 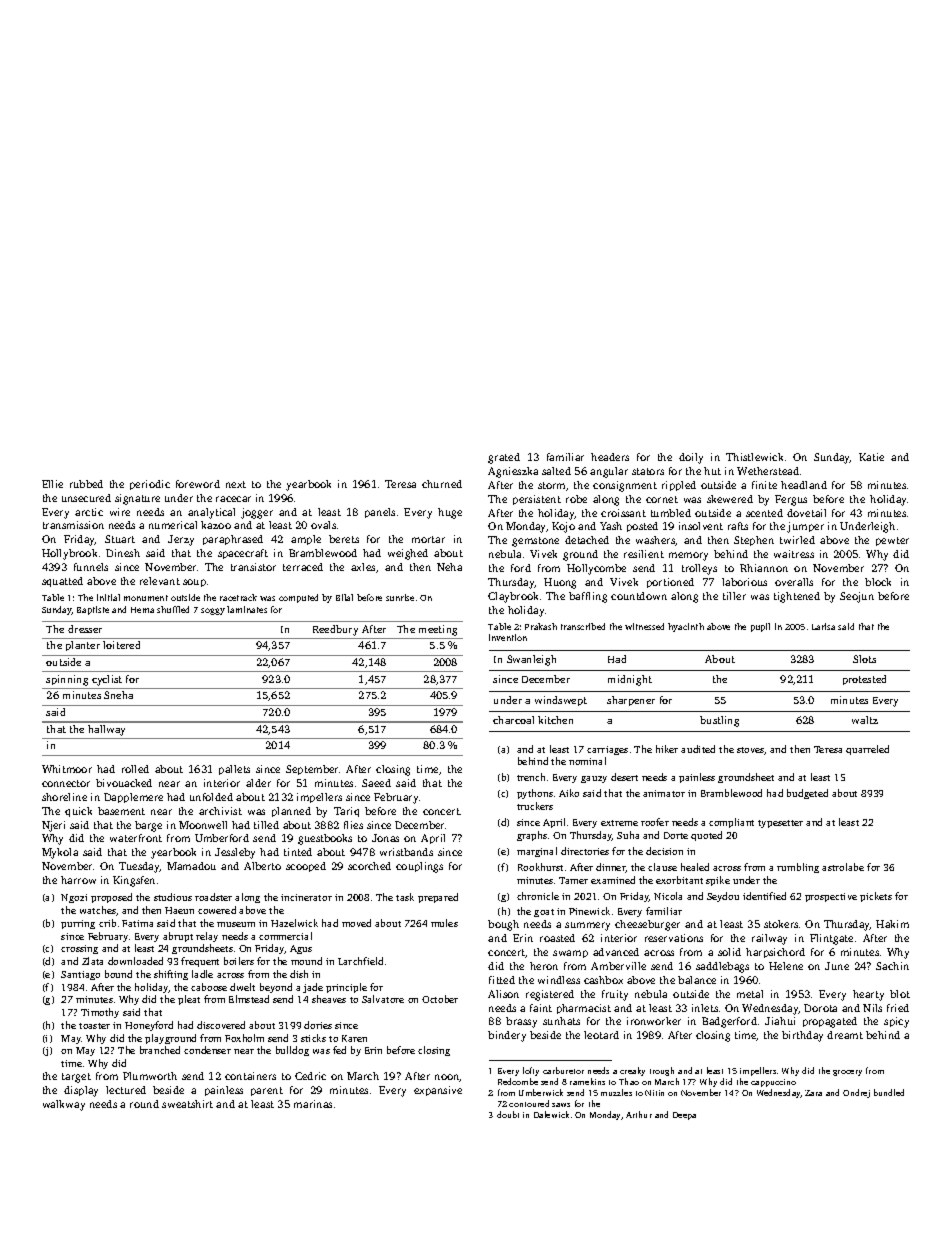 I want to click on target, so click(x=76, y=1078).
